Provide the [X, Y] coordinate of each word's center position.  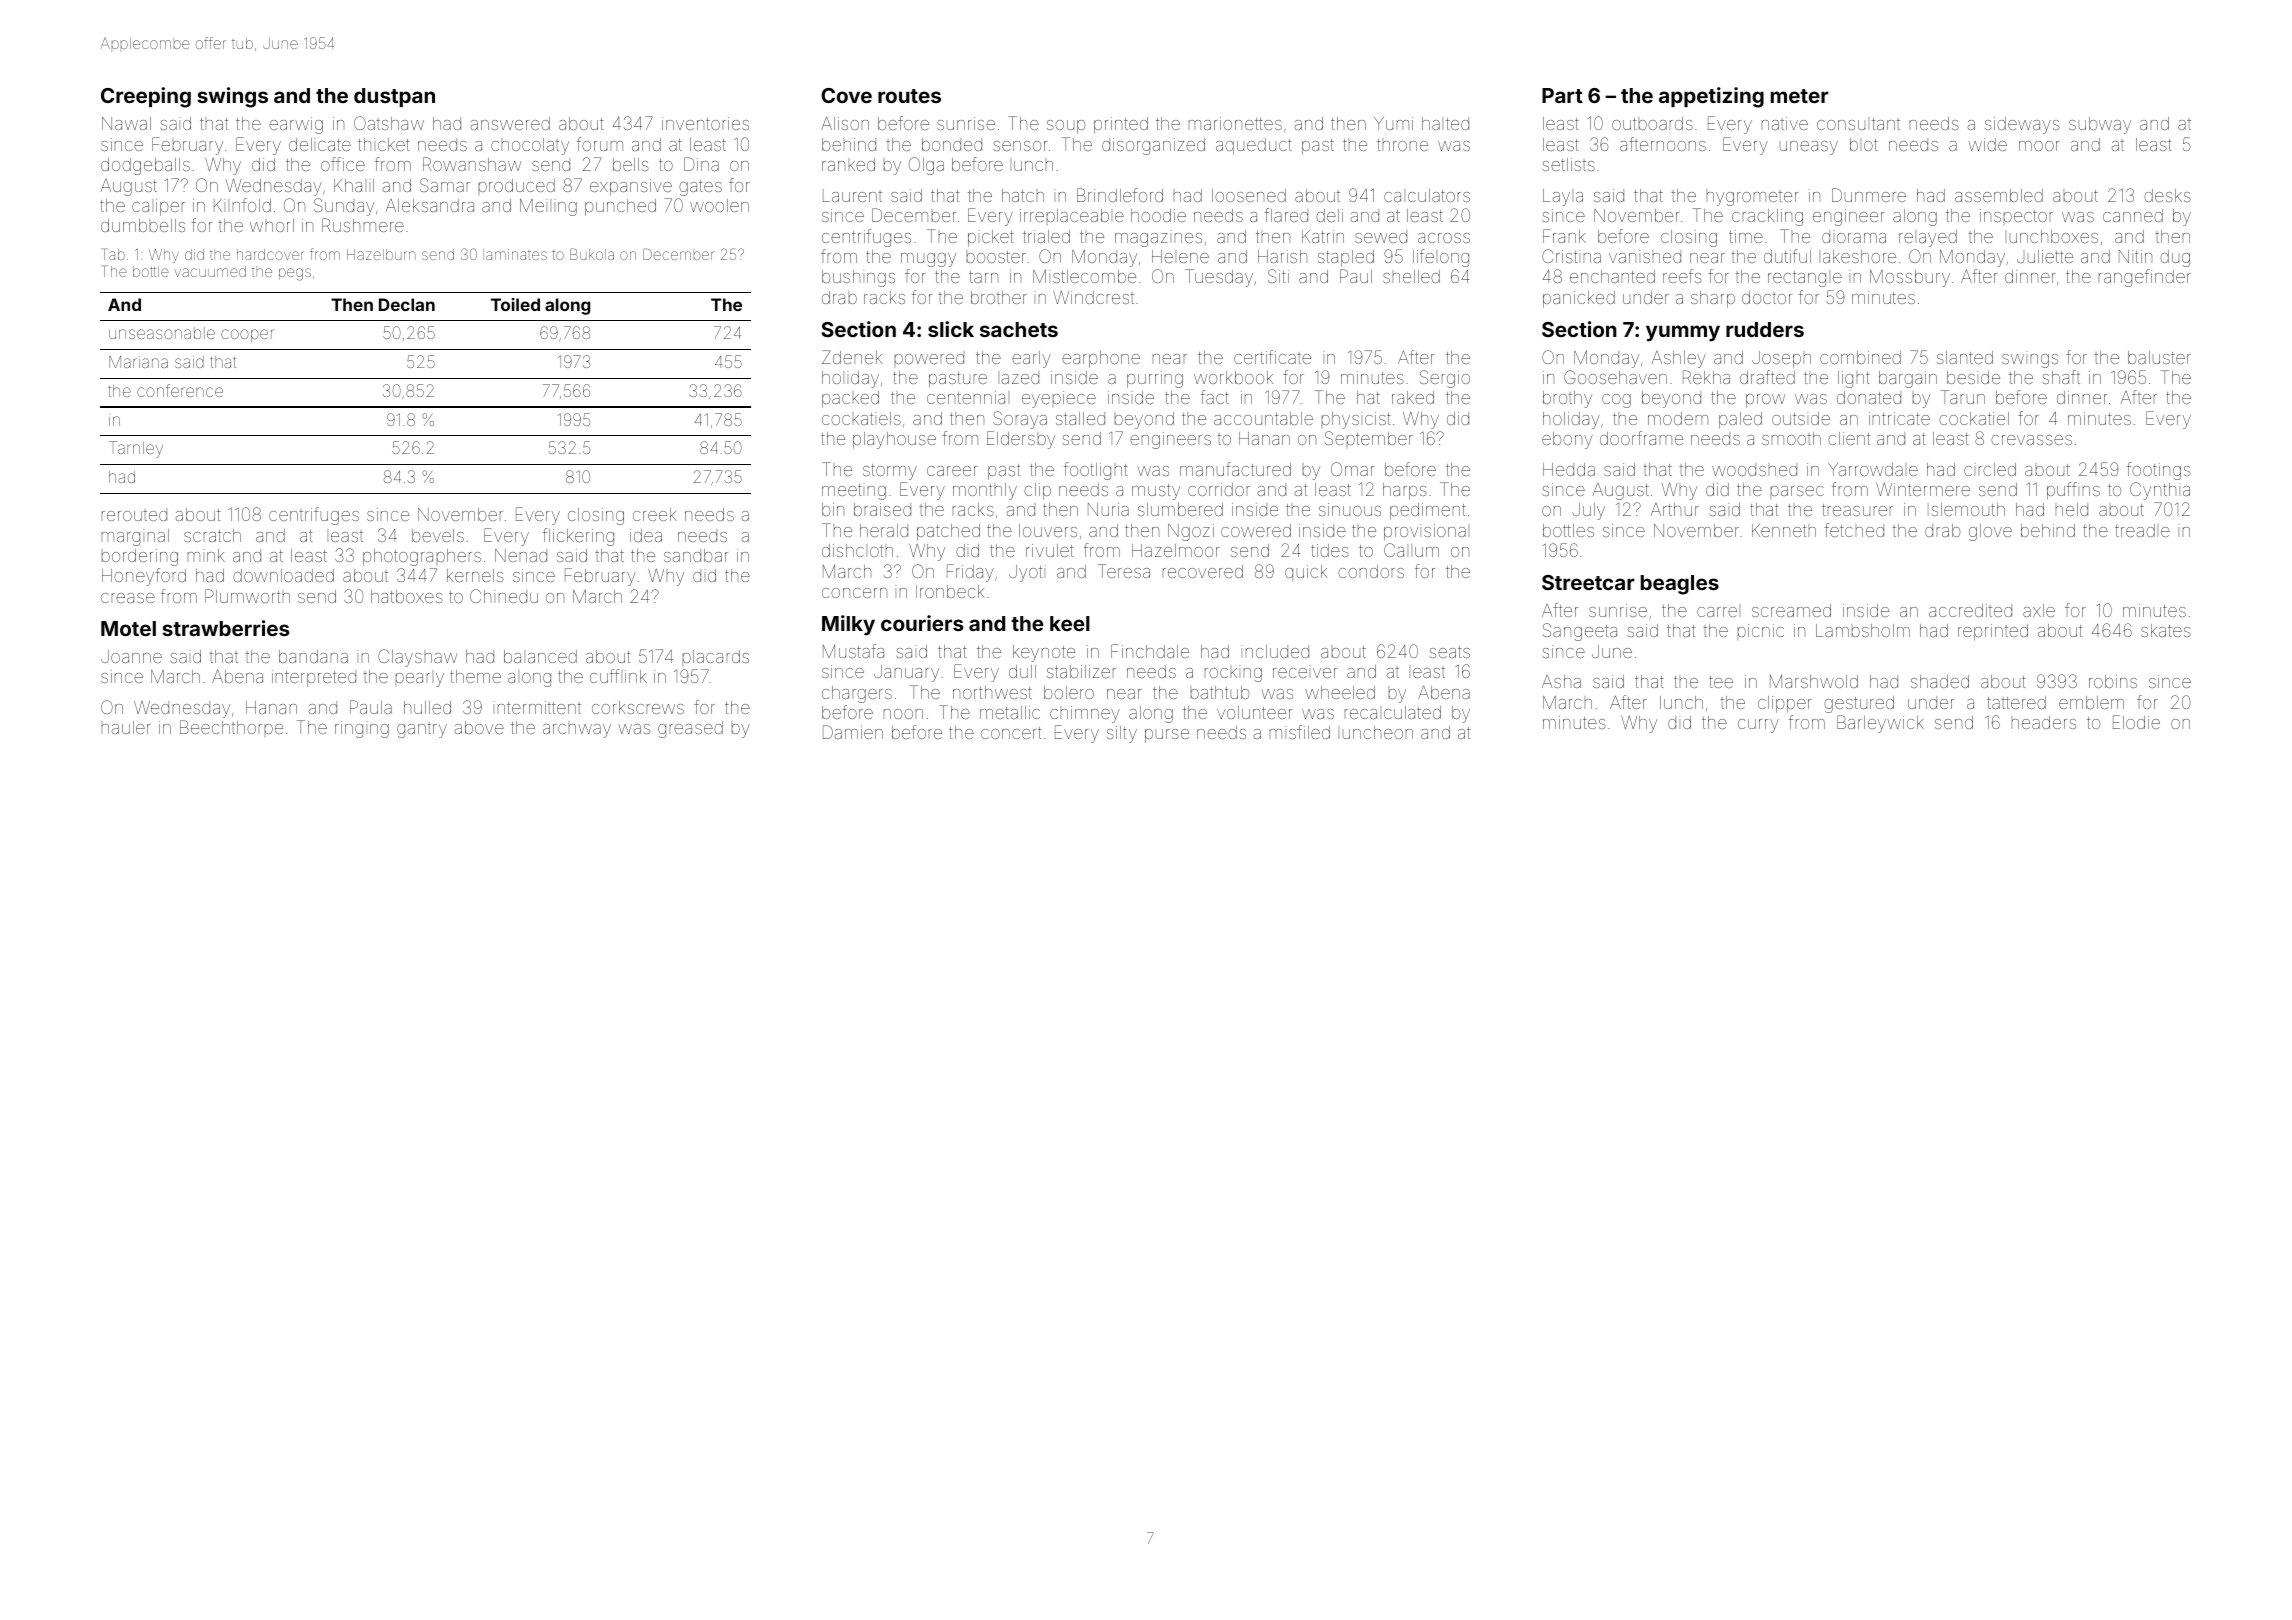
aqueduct [1254, 146]
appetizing [1711, 97]
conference [180, 390]
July [1588, 511]
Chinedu [504, 596]
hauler [126, 727]
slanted [1965, 357]
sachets [1019, 329]
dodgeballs [145, 166]
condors [1371, 571]
